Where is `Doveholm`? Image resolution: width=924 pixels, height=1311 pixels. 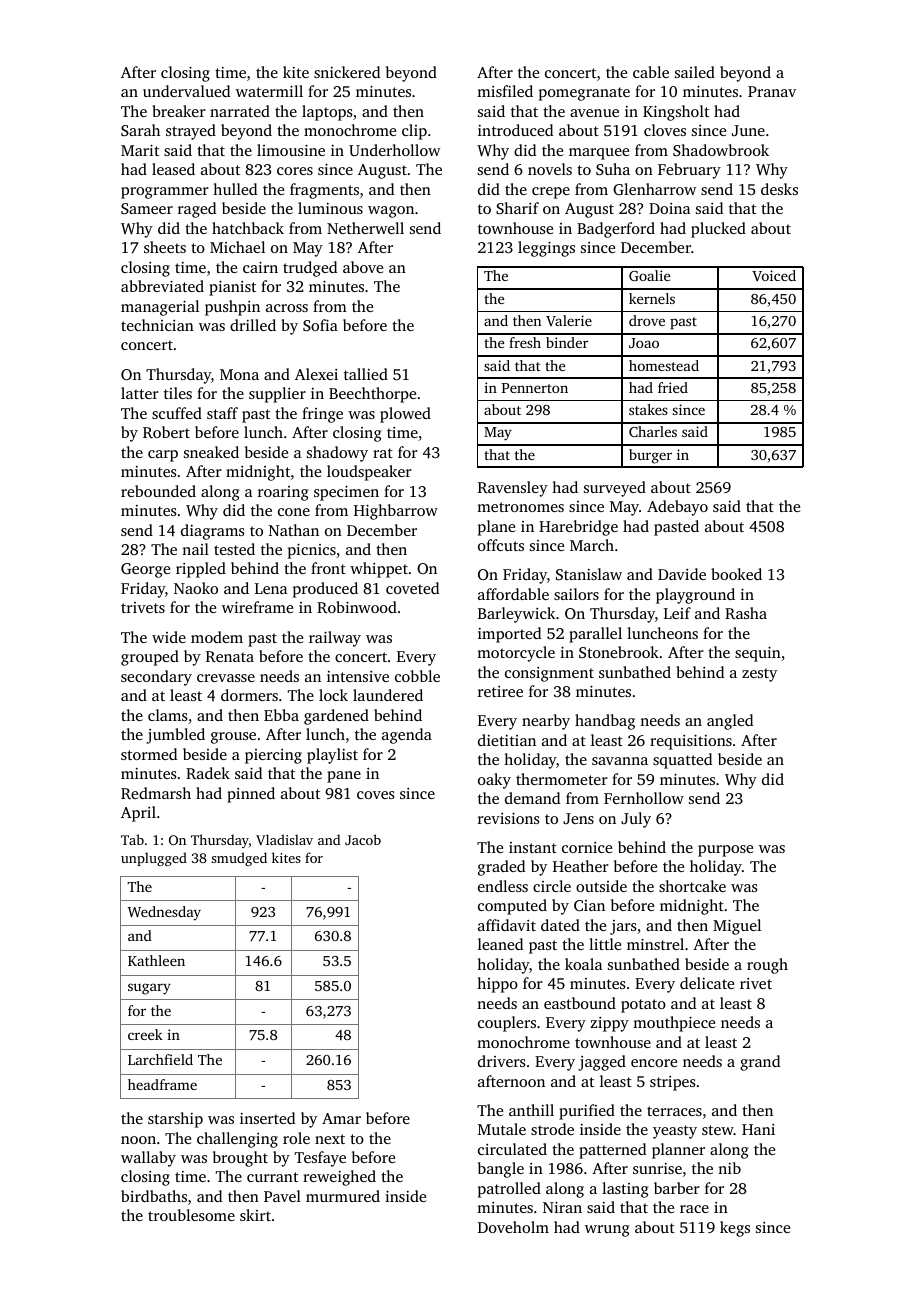
Doveholm is located at coordinates (513, 1227).
